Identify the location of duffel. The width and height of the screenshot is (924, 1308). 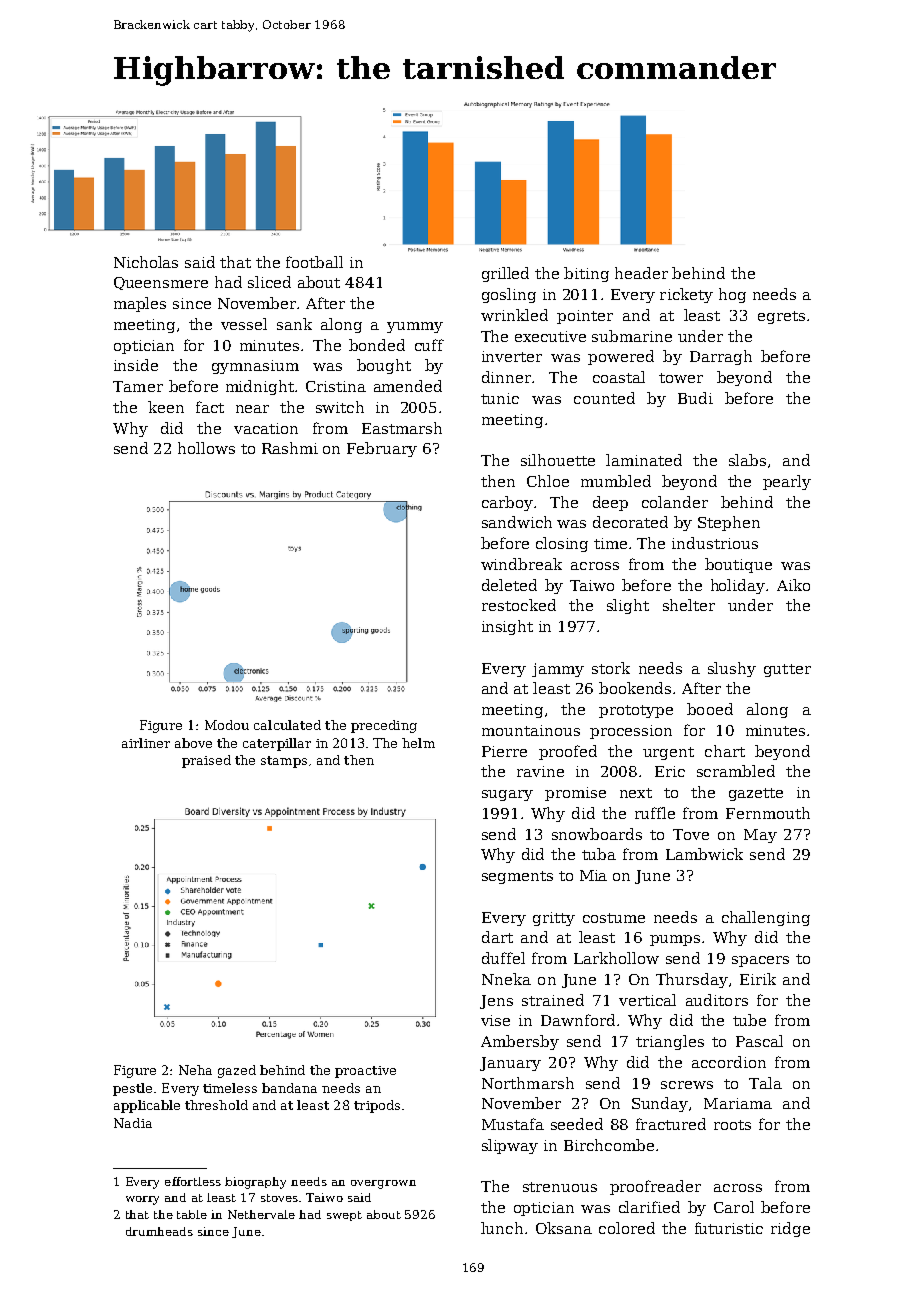
(503, 958).
